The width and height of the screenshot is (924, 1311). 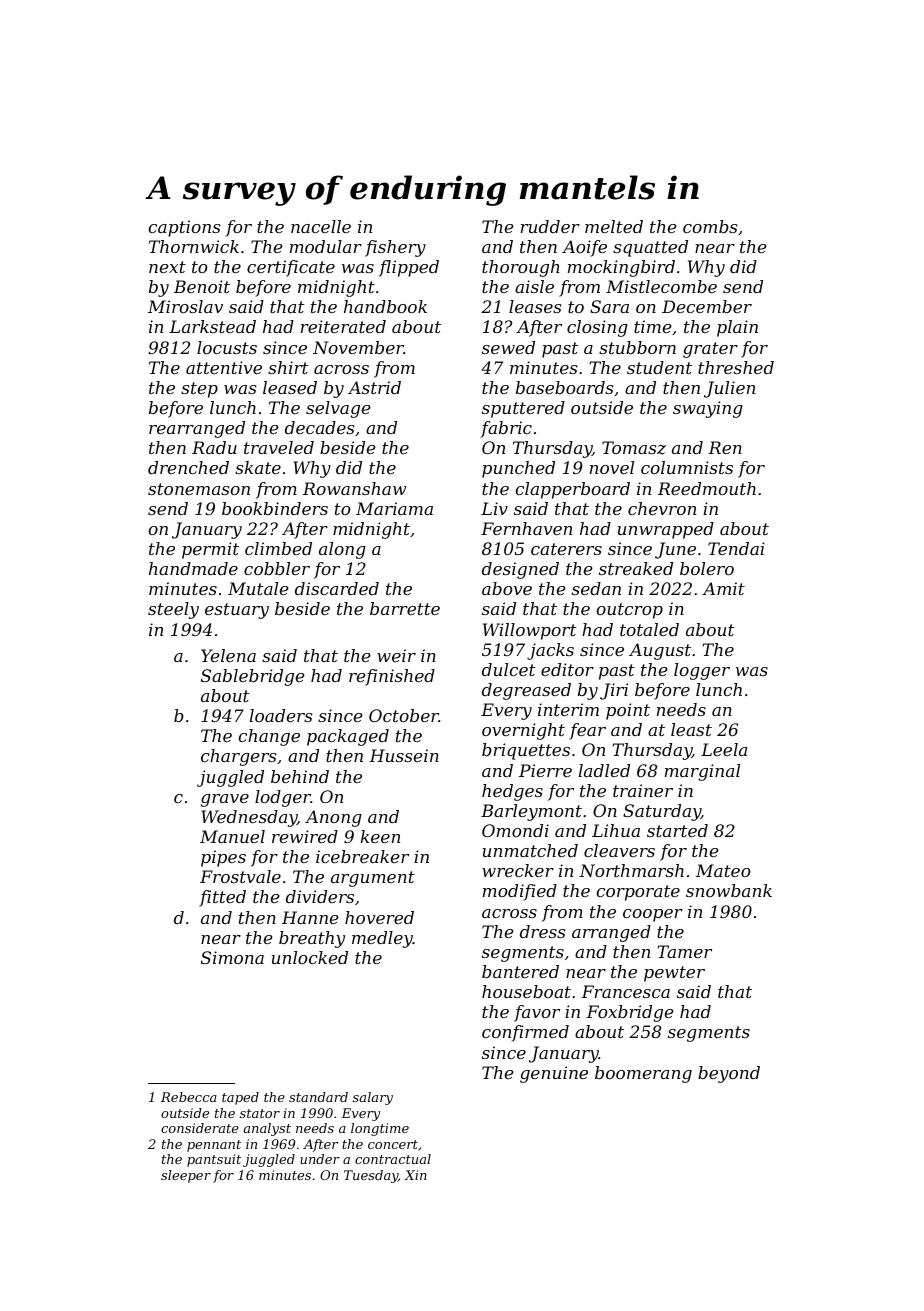 What do you see at coordinates (395, 248) in the screenshot?
I see `fishery` at bounding box center [395, 248].
